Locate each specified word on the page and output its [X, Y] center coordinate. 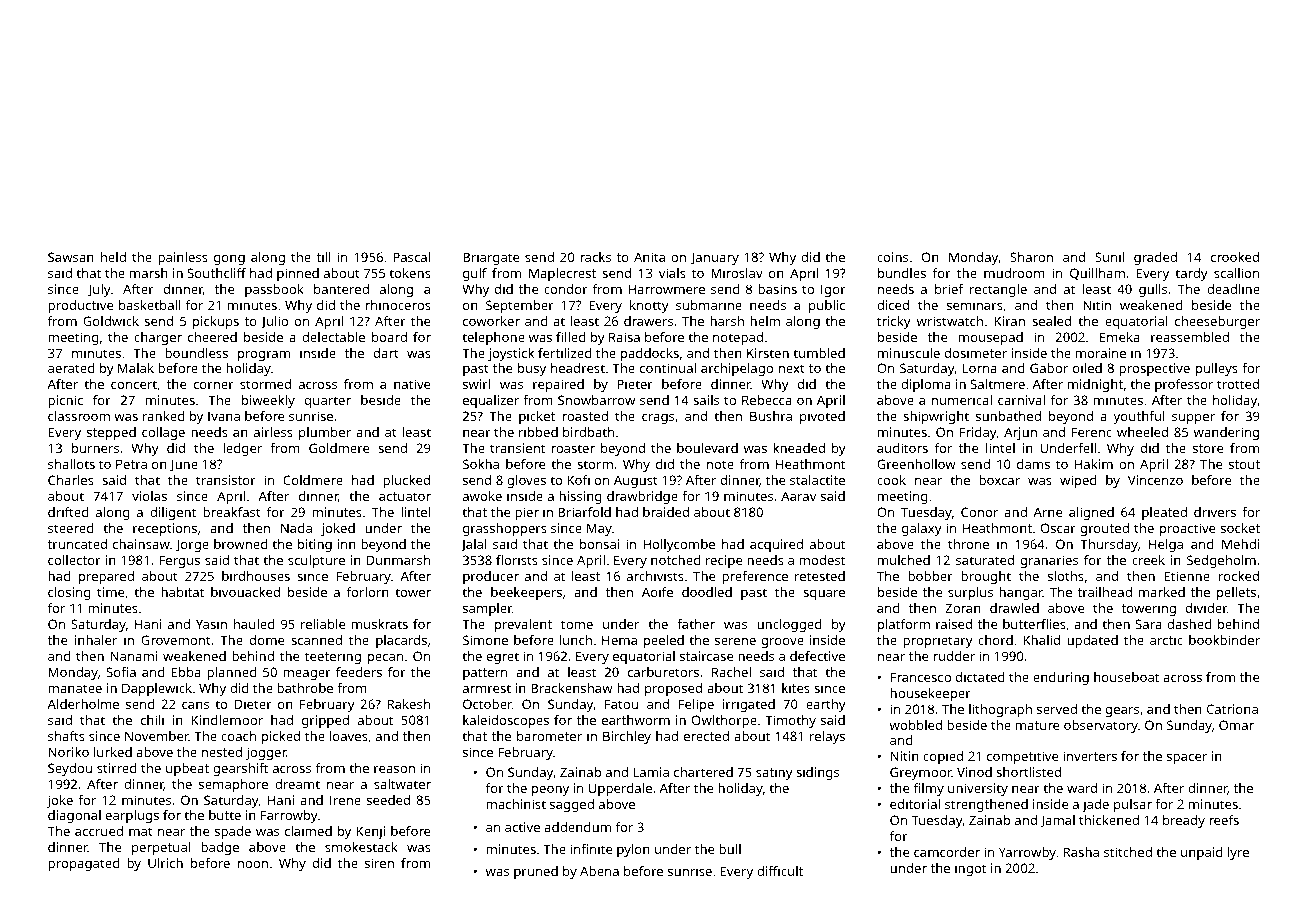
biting [315, 545]
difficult [780, 871]
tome [577, 624]
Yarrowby [1027, 853]
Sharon [1031, 257]
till [324, 257]
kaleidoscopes [506, 721]
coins [892, 257]
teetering [333, 657]
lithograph [1000, 710]
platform [904, 625]
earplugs [132, 816]
